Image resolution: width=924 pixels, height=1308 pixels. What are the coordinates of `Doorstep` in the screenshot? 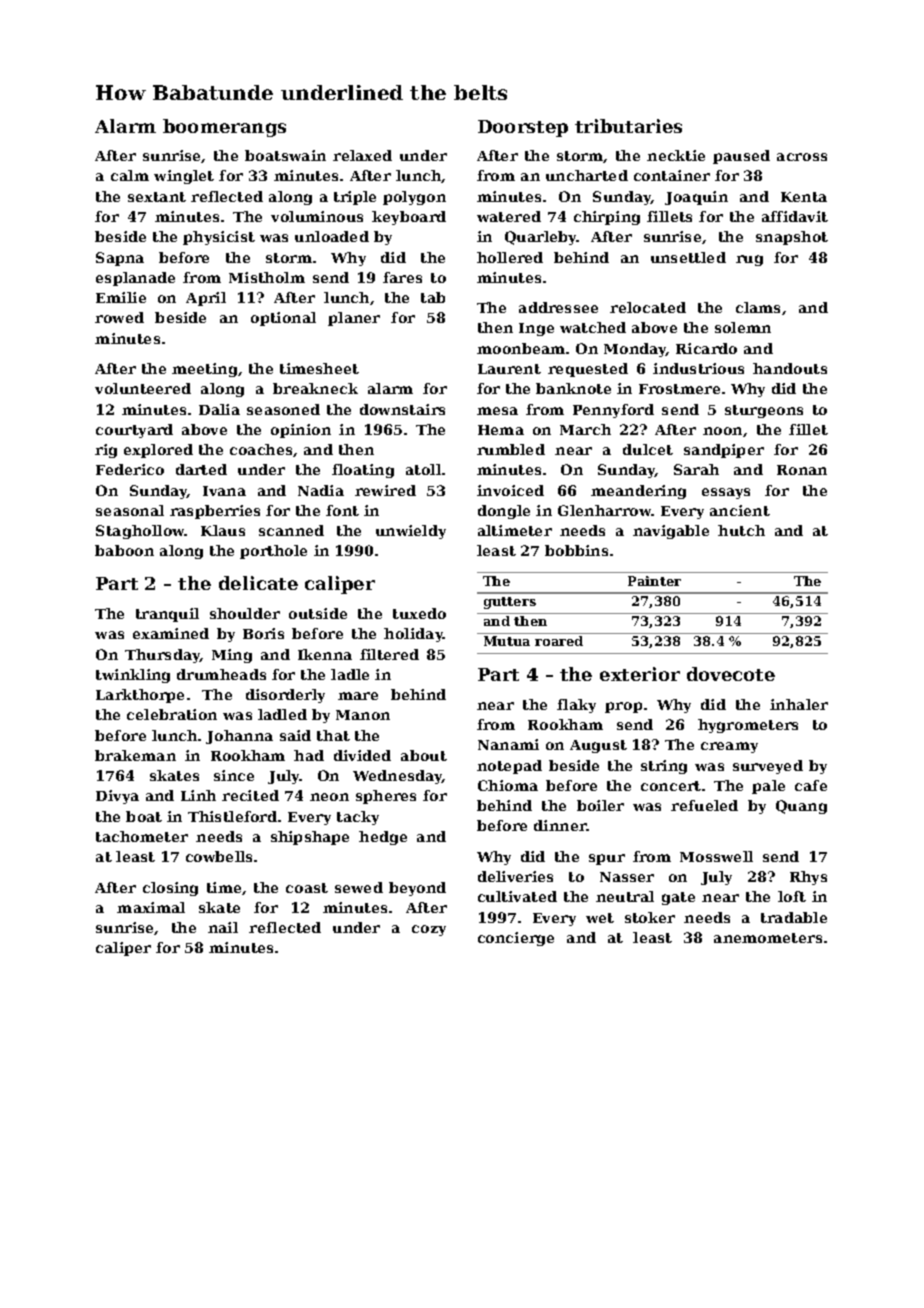 It's located at (523, 128).
